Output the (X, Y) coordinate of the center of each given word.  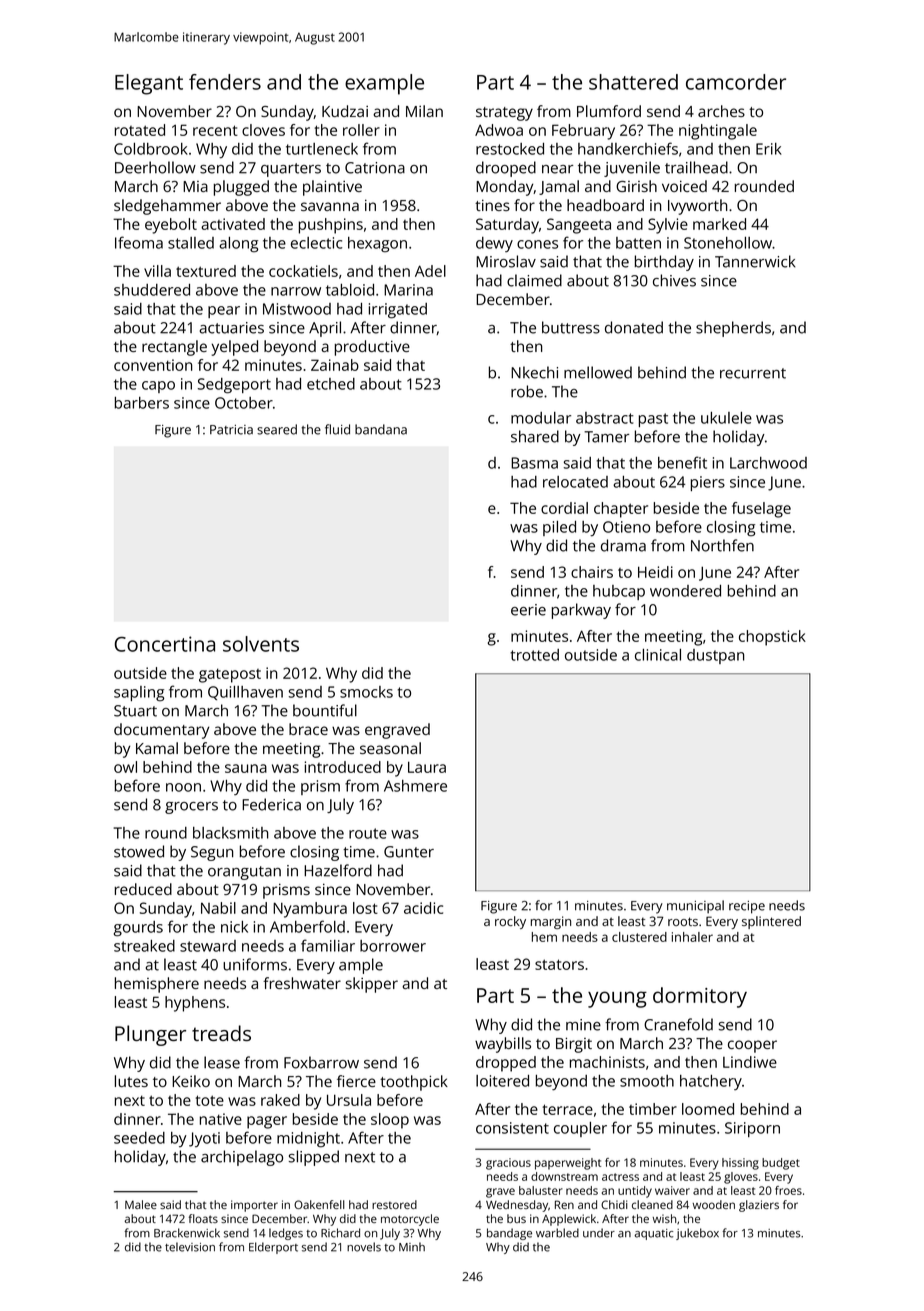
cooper (752, 1046)
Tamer (606, 437)
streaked (144, 946)
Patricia (231, 430)
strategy (504, 114)
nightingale (718, 132)
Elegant (149, 84)
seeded (139, 1138)
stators (559, 964)
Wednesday (517, 1206)
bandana (381, 429)
